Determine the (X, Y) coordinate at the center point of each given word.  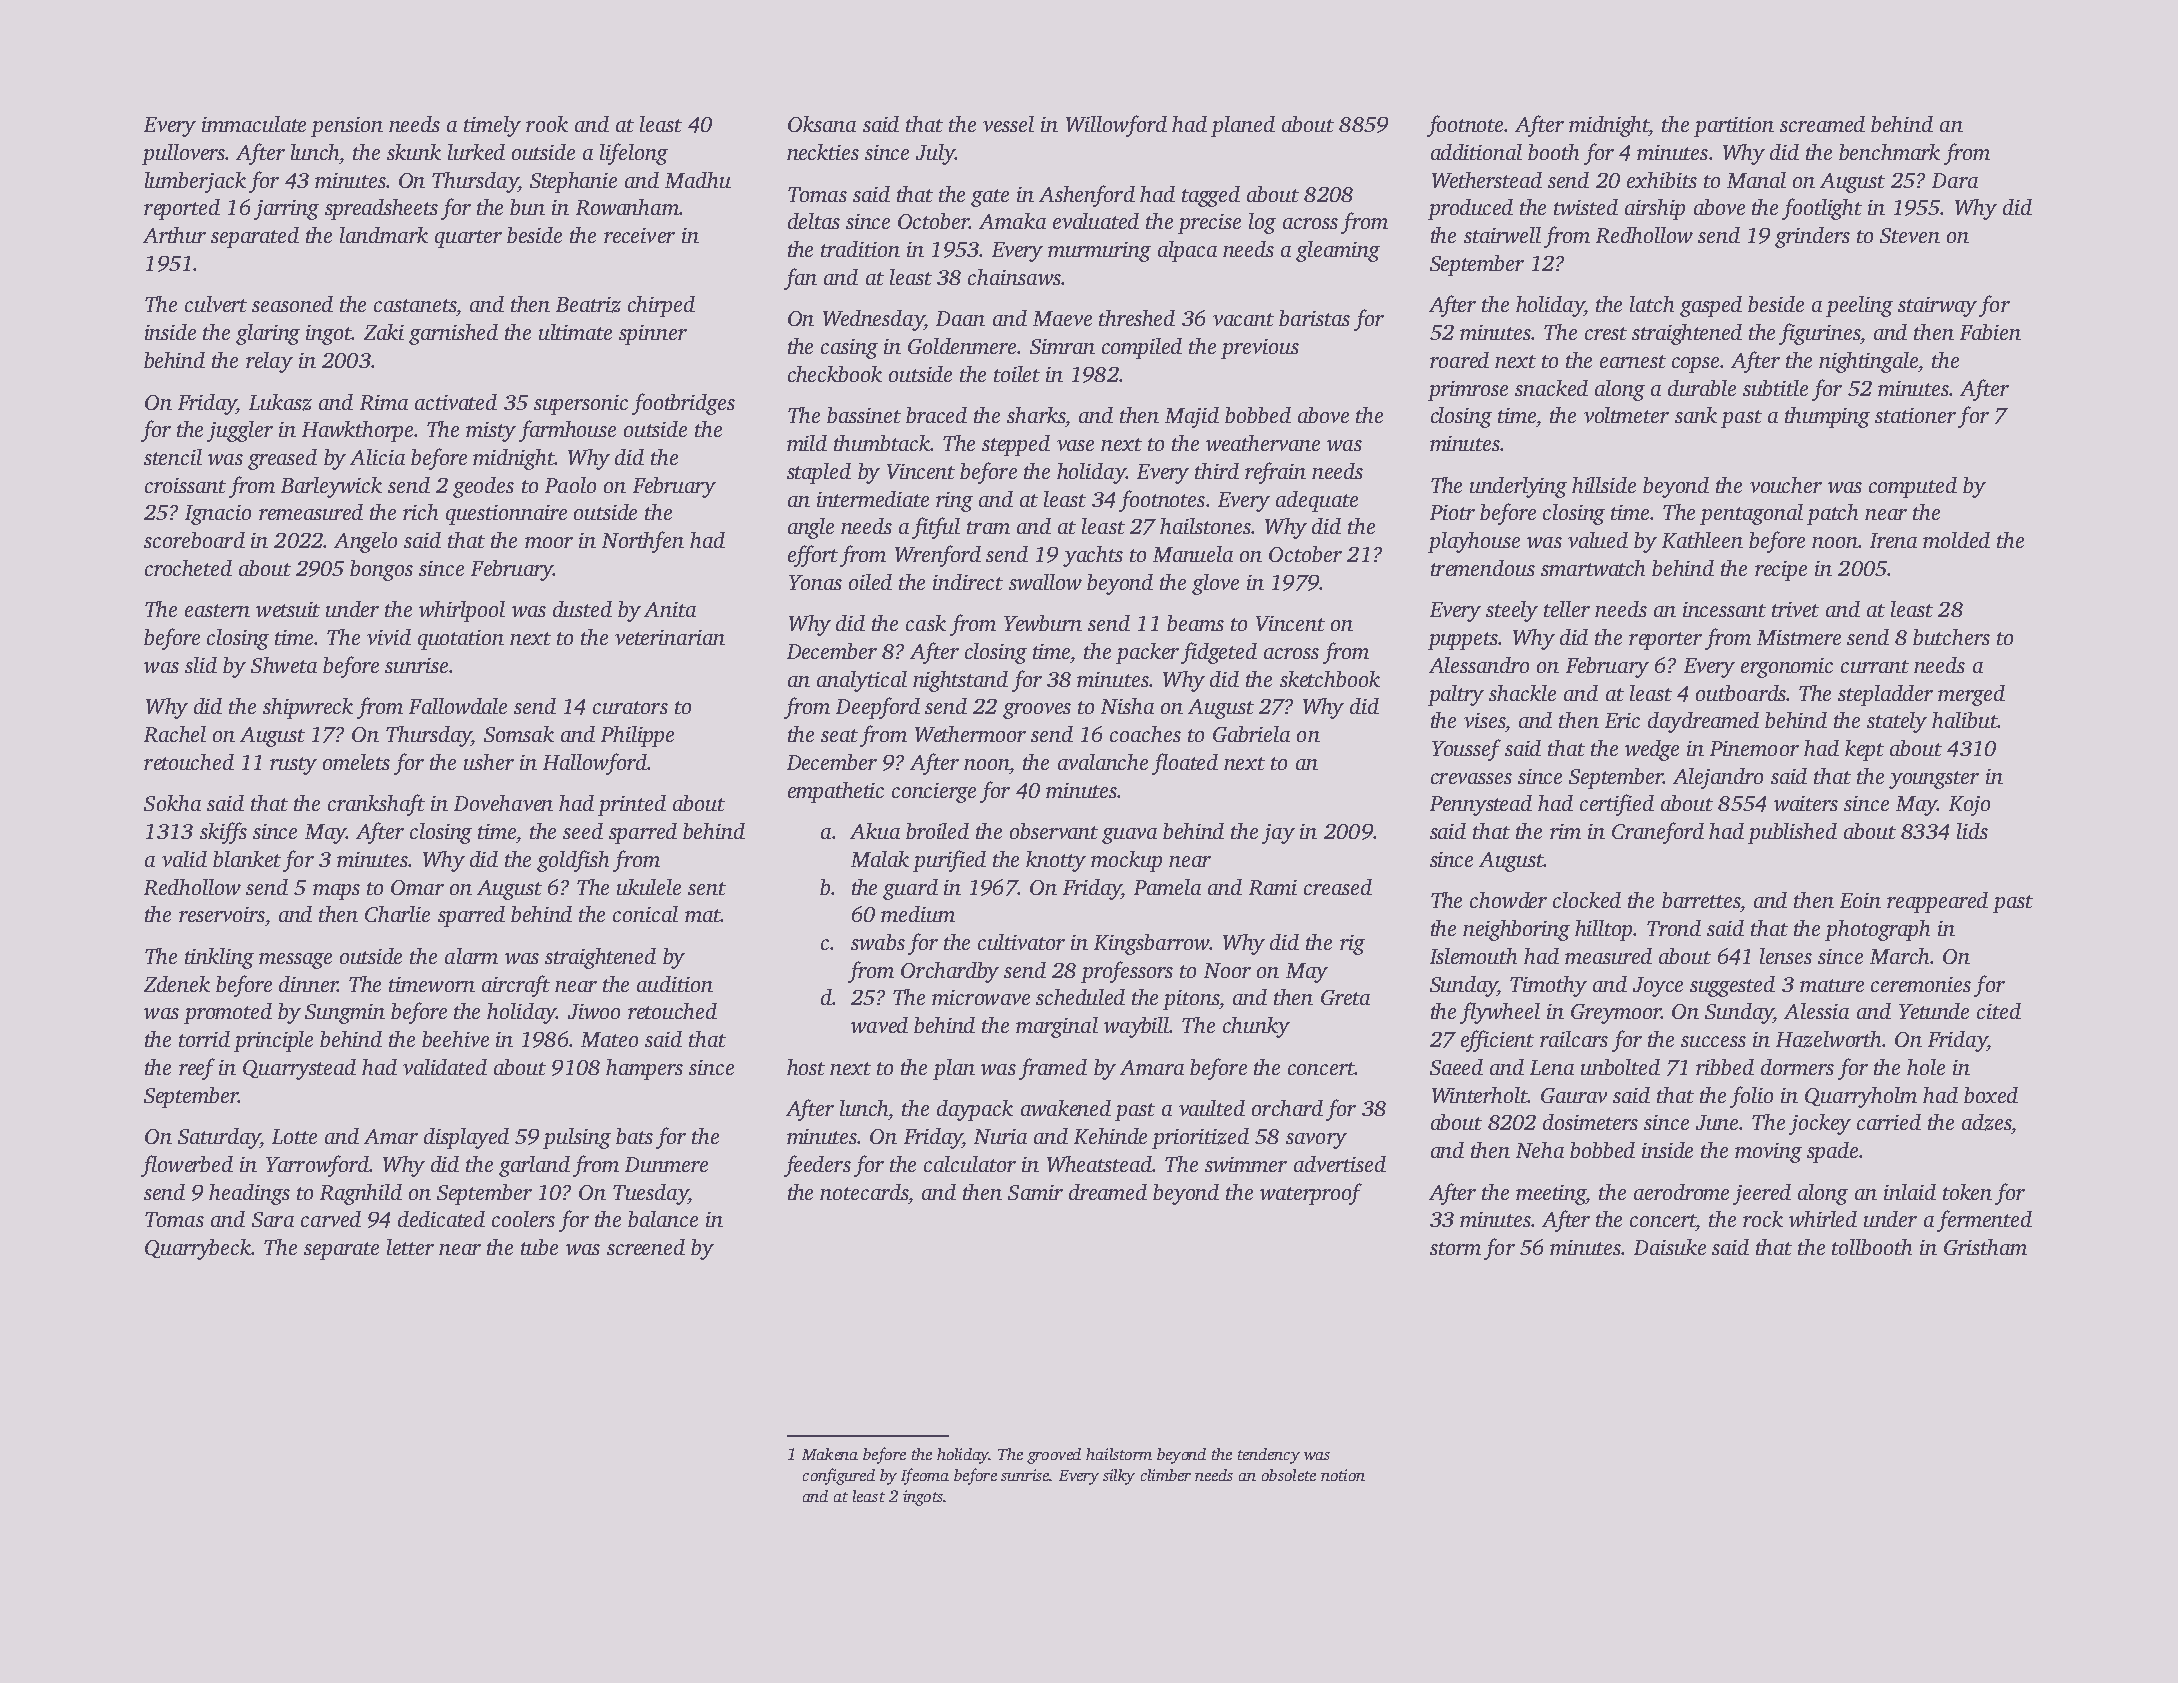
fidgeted (1219, 653)
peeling (1859, 306)
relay (269, 362)
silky (1119, 1477)
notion (1343, 1475)
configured (839, 1476)
